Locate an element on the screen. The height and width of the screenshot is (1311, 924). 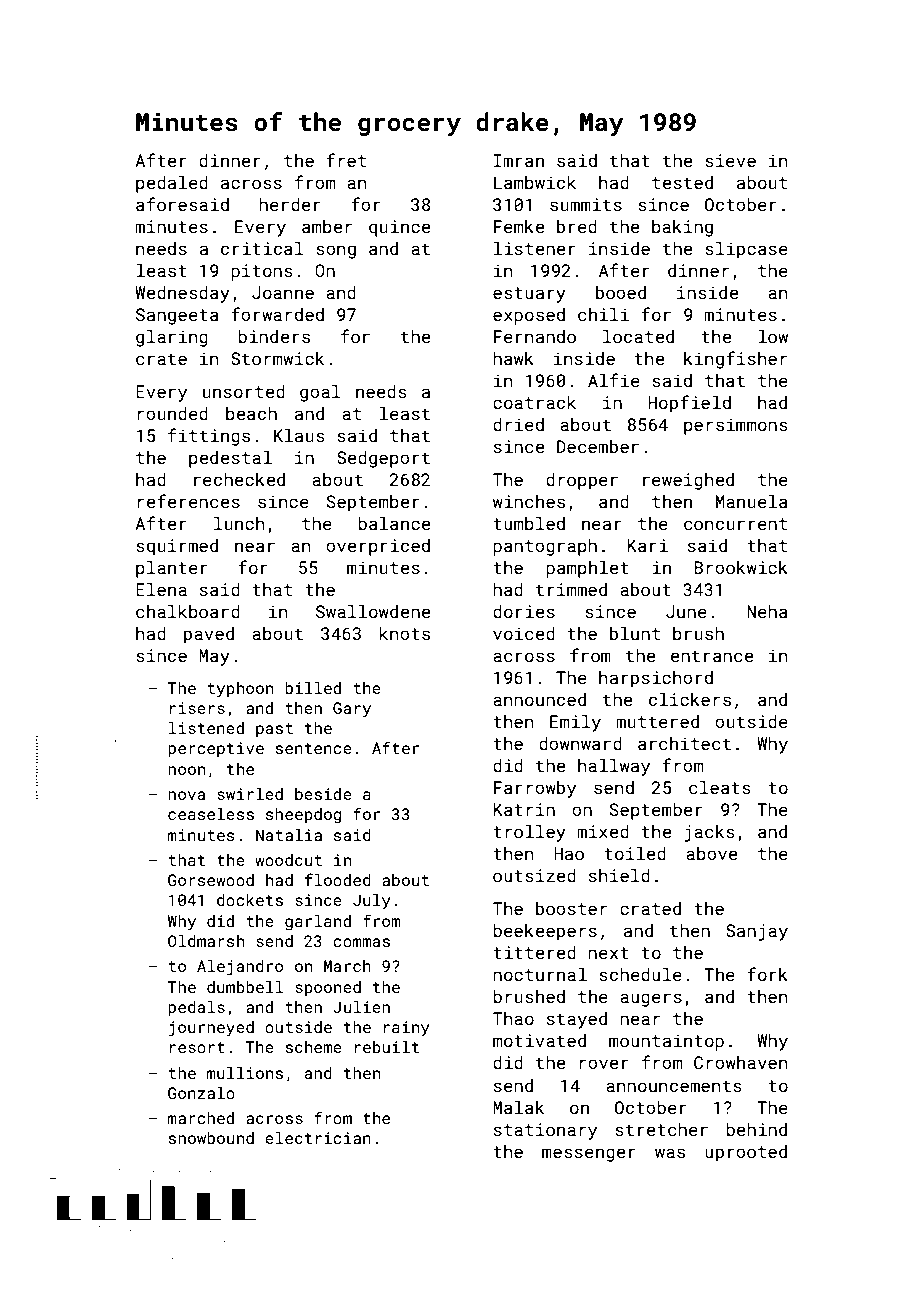
squirmed is located at coordinates (177, 547).
